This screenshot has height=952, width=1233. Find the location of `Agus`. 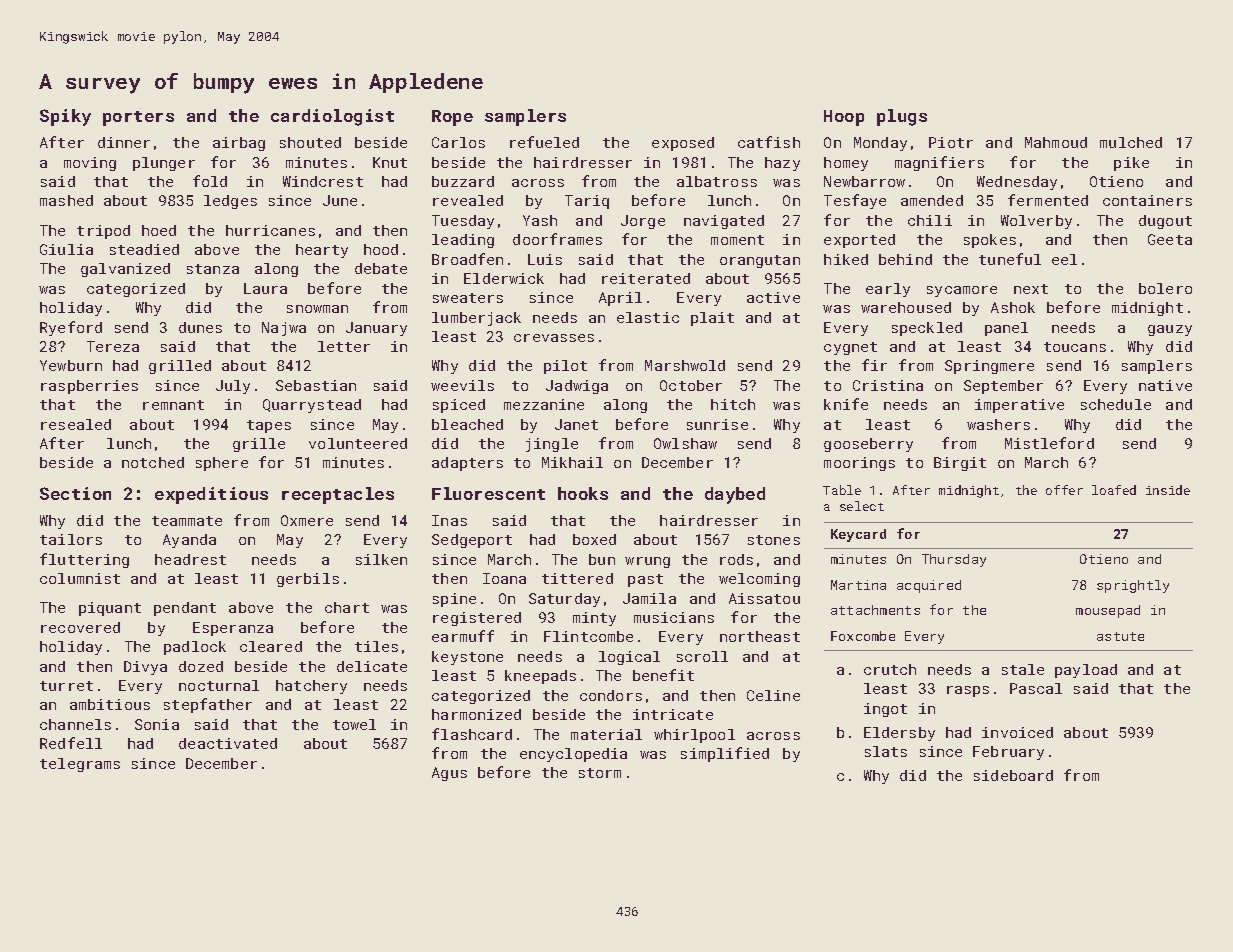

Agus is located at coordinates (449, 774).
